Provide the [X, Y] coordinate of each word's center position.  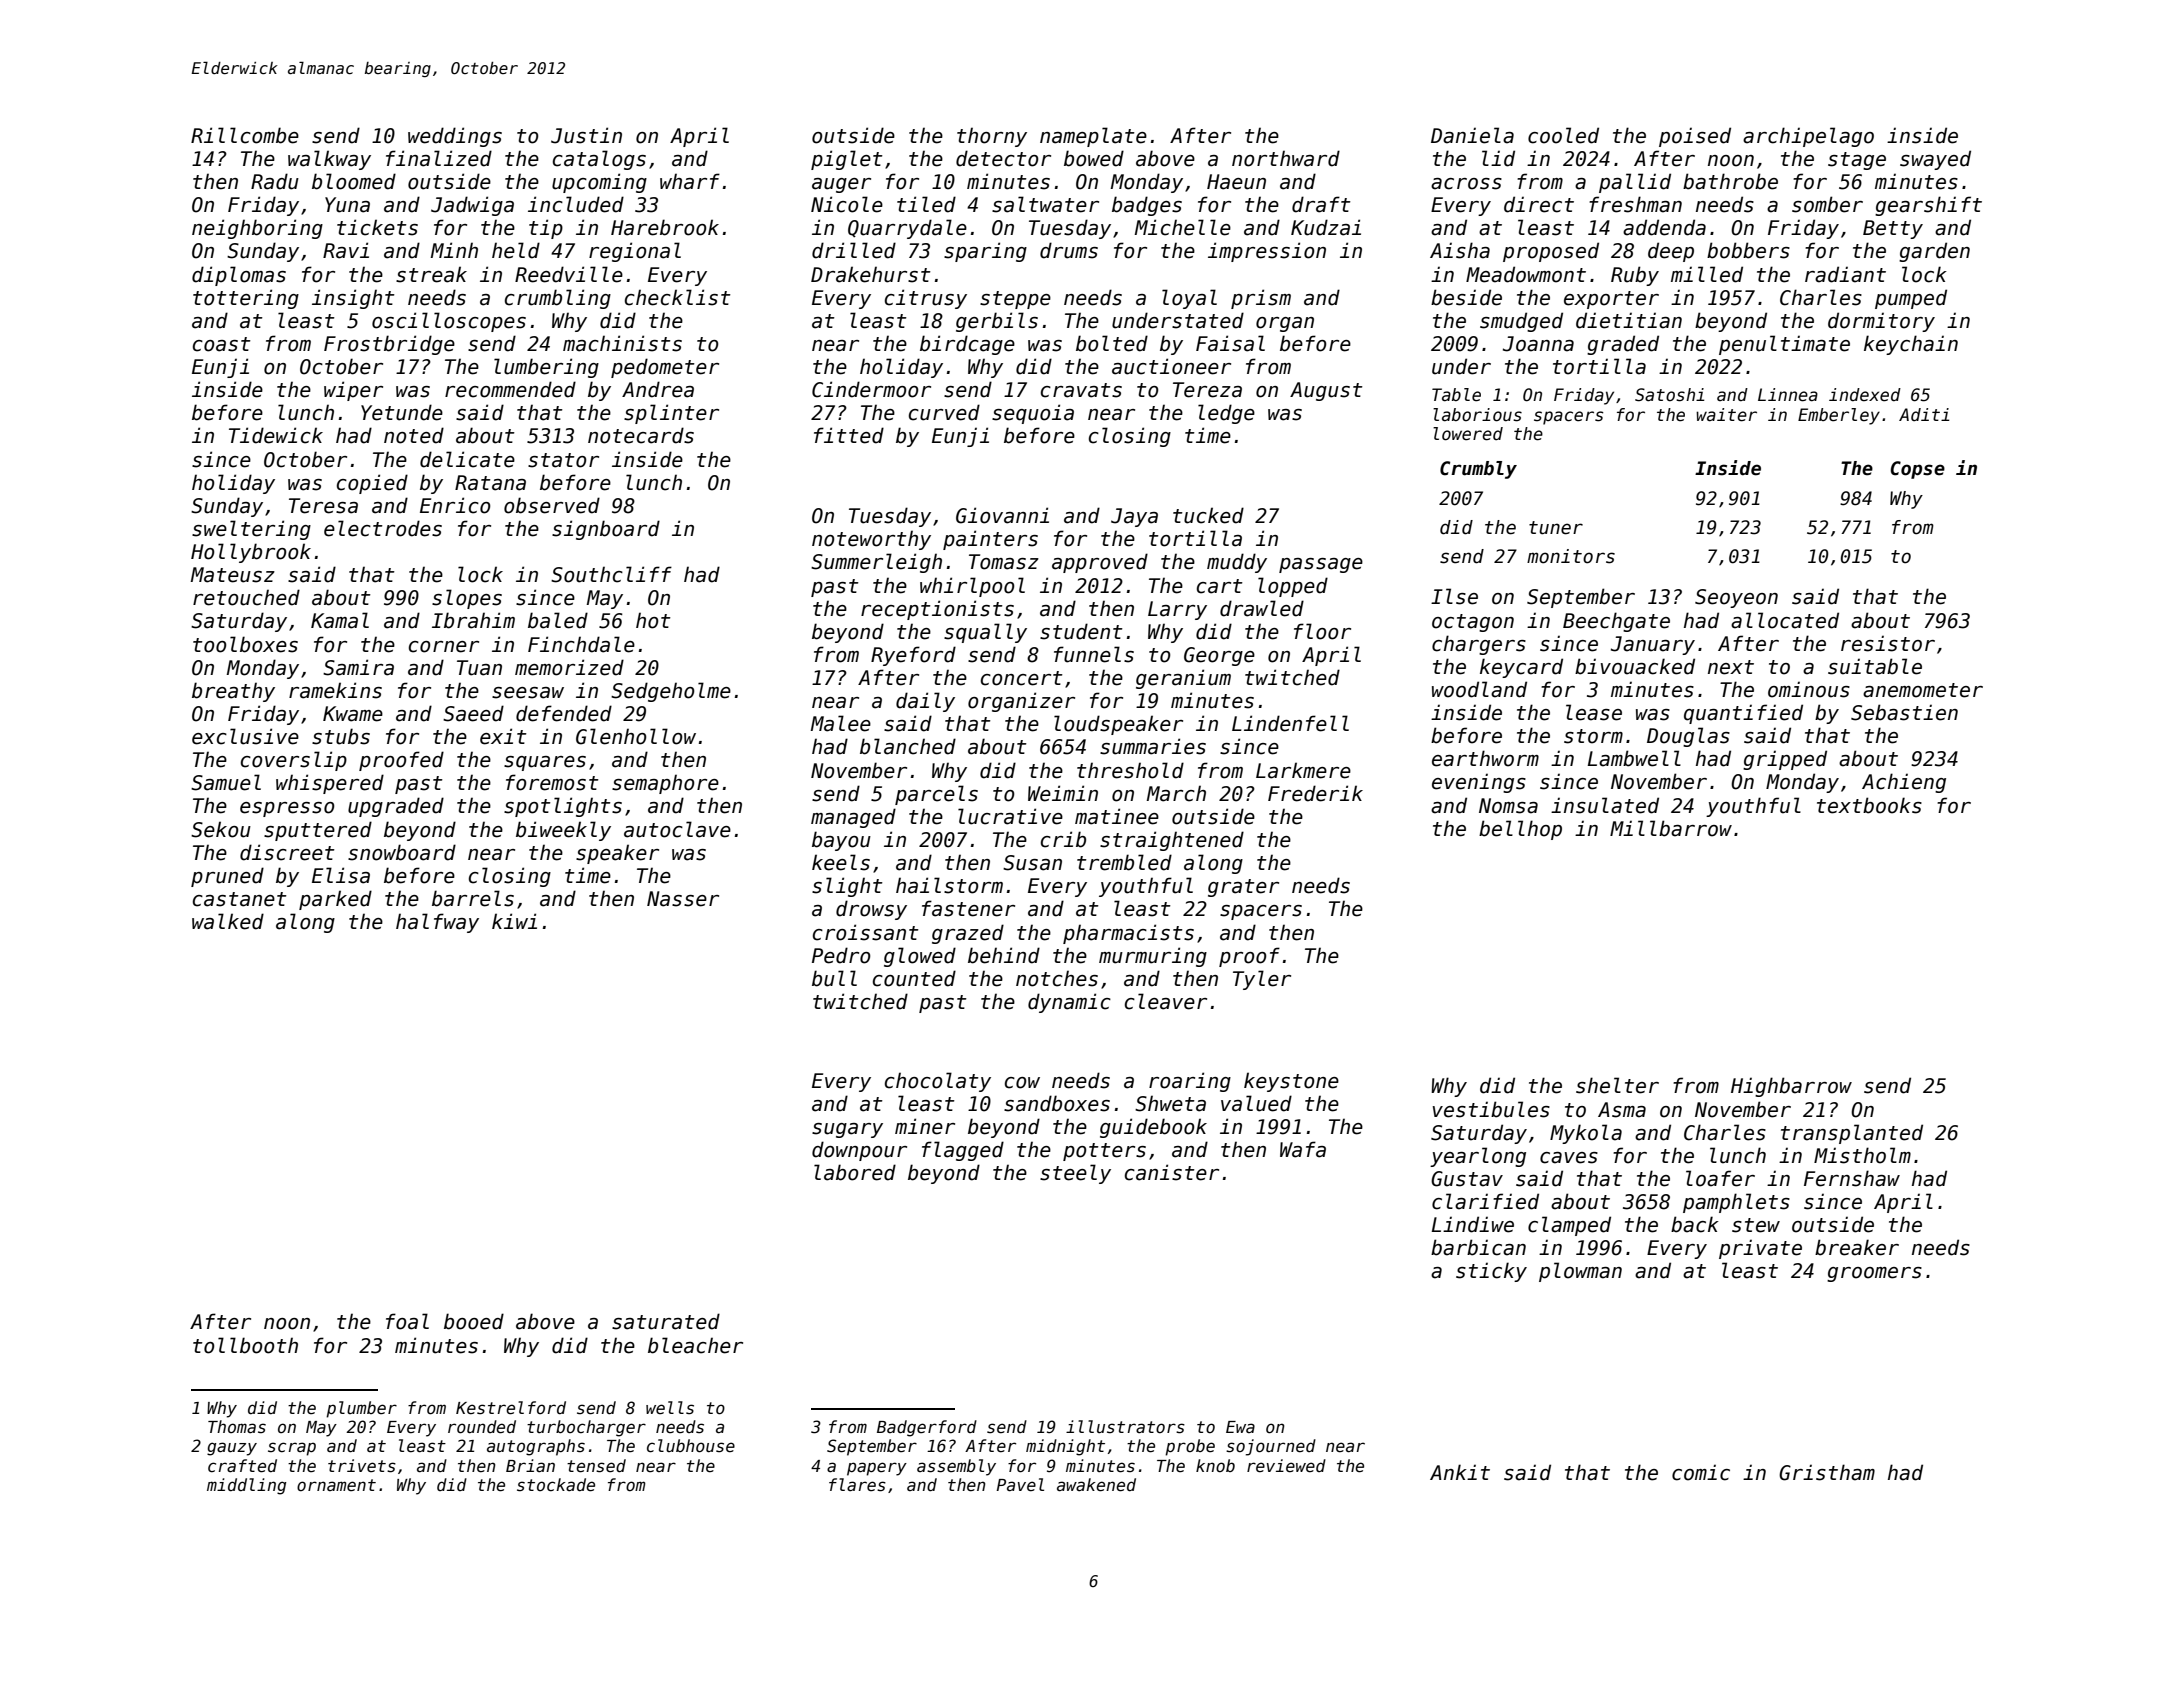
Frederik [1315, 793]
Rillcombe [245, 135]
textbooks [1869, 805]
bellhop [1520, 830]
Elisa [341, 875]
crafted [242, 1466]
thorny [992, 137]
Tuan [479, 668]
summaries [1153, 746]
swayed [1935, 160]
